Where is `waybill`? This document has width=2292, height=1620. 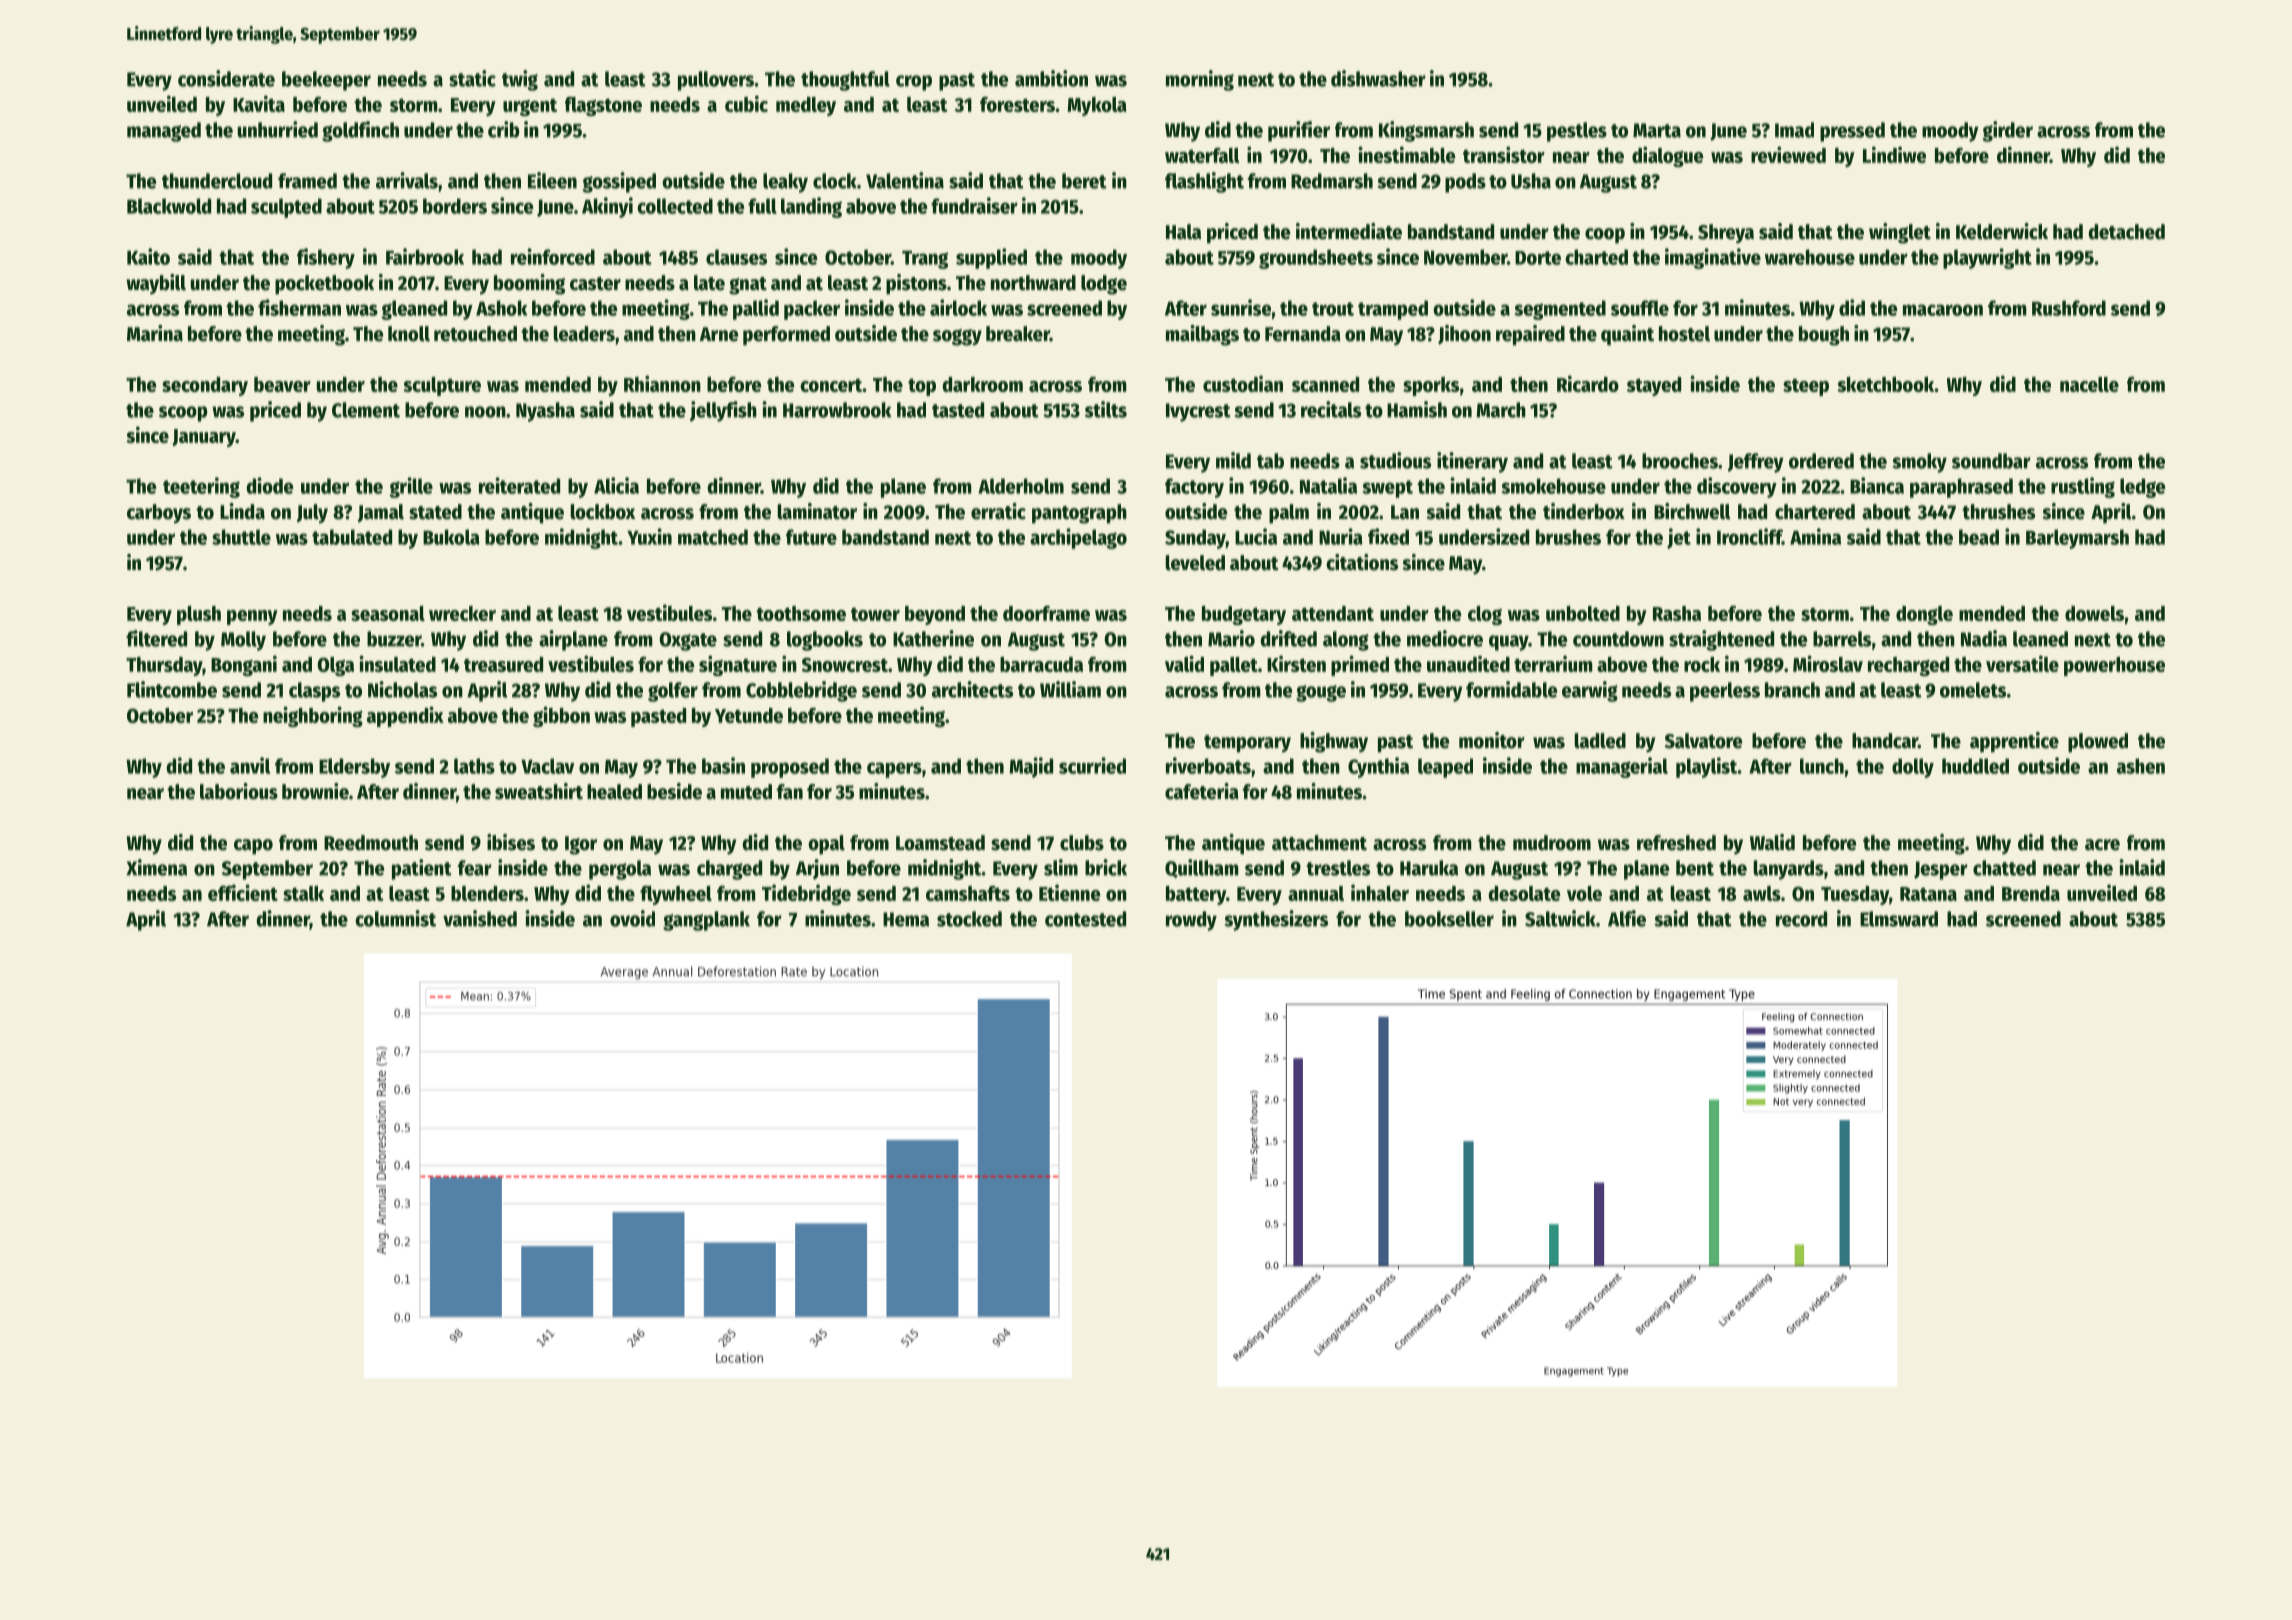 waybill is located at coordinates (156, 284).
